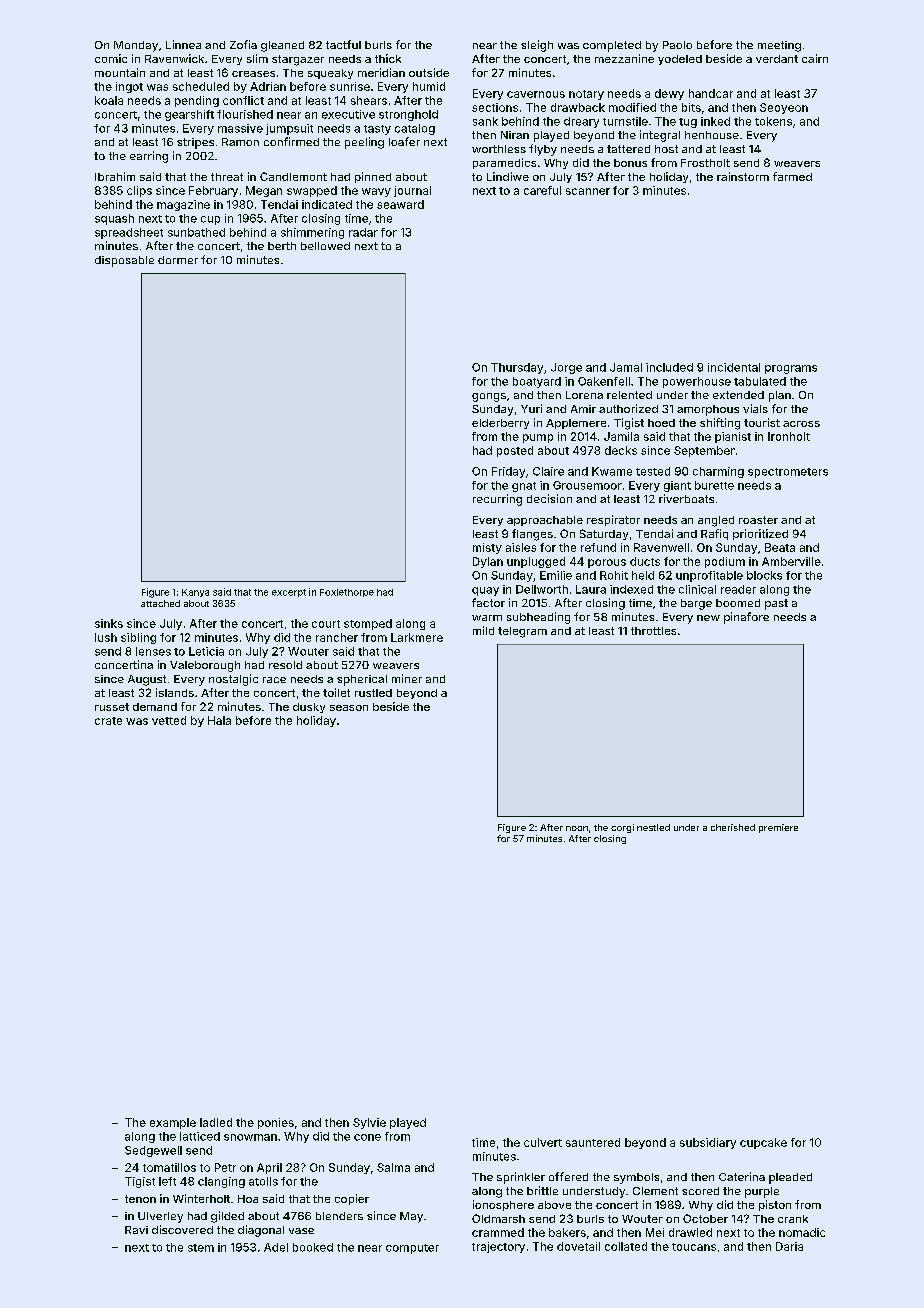 The height and width of the document is (1308, 924). I want to click on nomadic, so click(802, 1232).
